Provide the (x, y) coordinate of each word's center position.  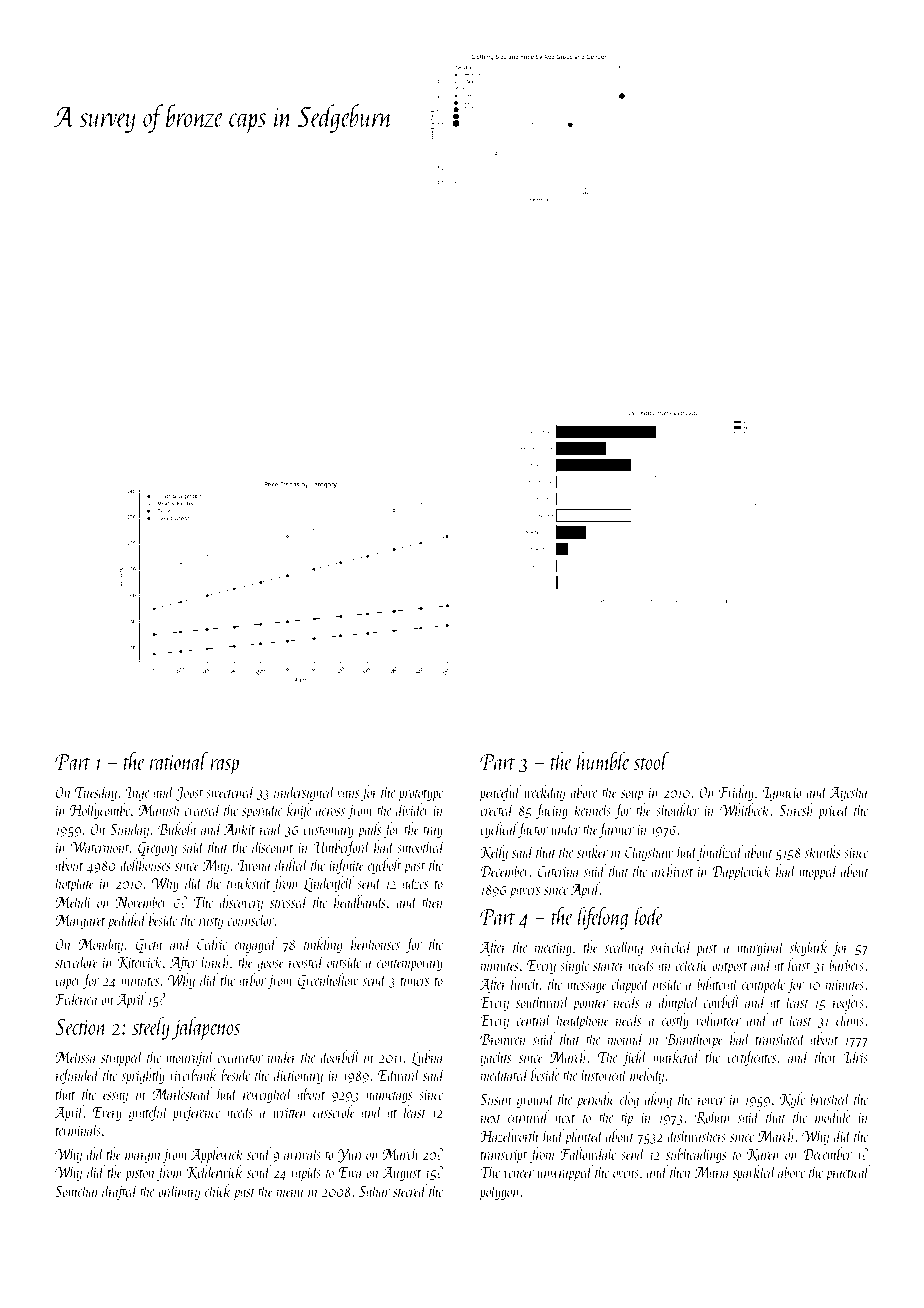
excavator (240, 1058)
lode (649, 916)
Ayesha (849, 793)
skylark (809, 948)
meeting (553, 949)
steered (410, 1190)
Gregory (157, 849)
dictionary (298, 1076)
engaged (256, 945)
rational (179, 761)
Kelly (494, 853)
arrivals (302, 1153)
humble (603, 761)
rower (711, 1101)
